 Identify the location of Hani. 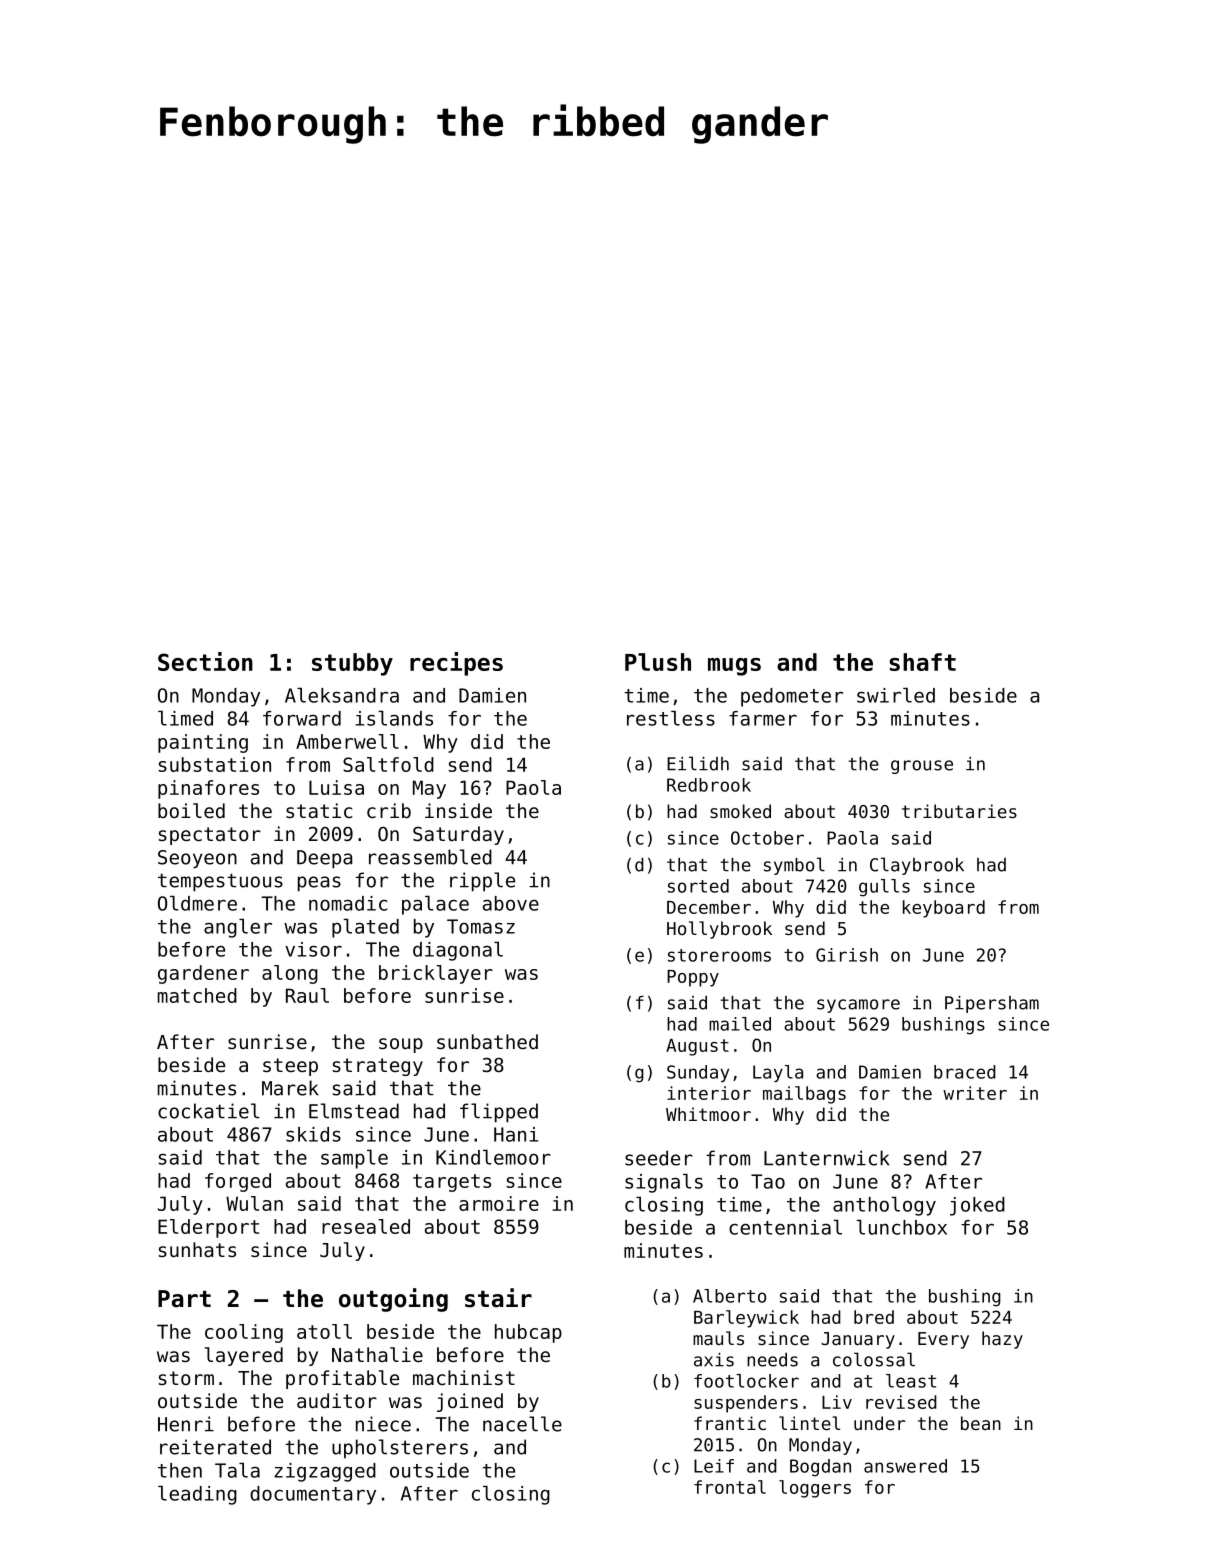
(516, 1134).
